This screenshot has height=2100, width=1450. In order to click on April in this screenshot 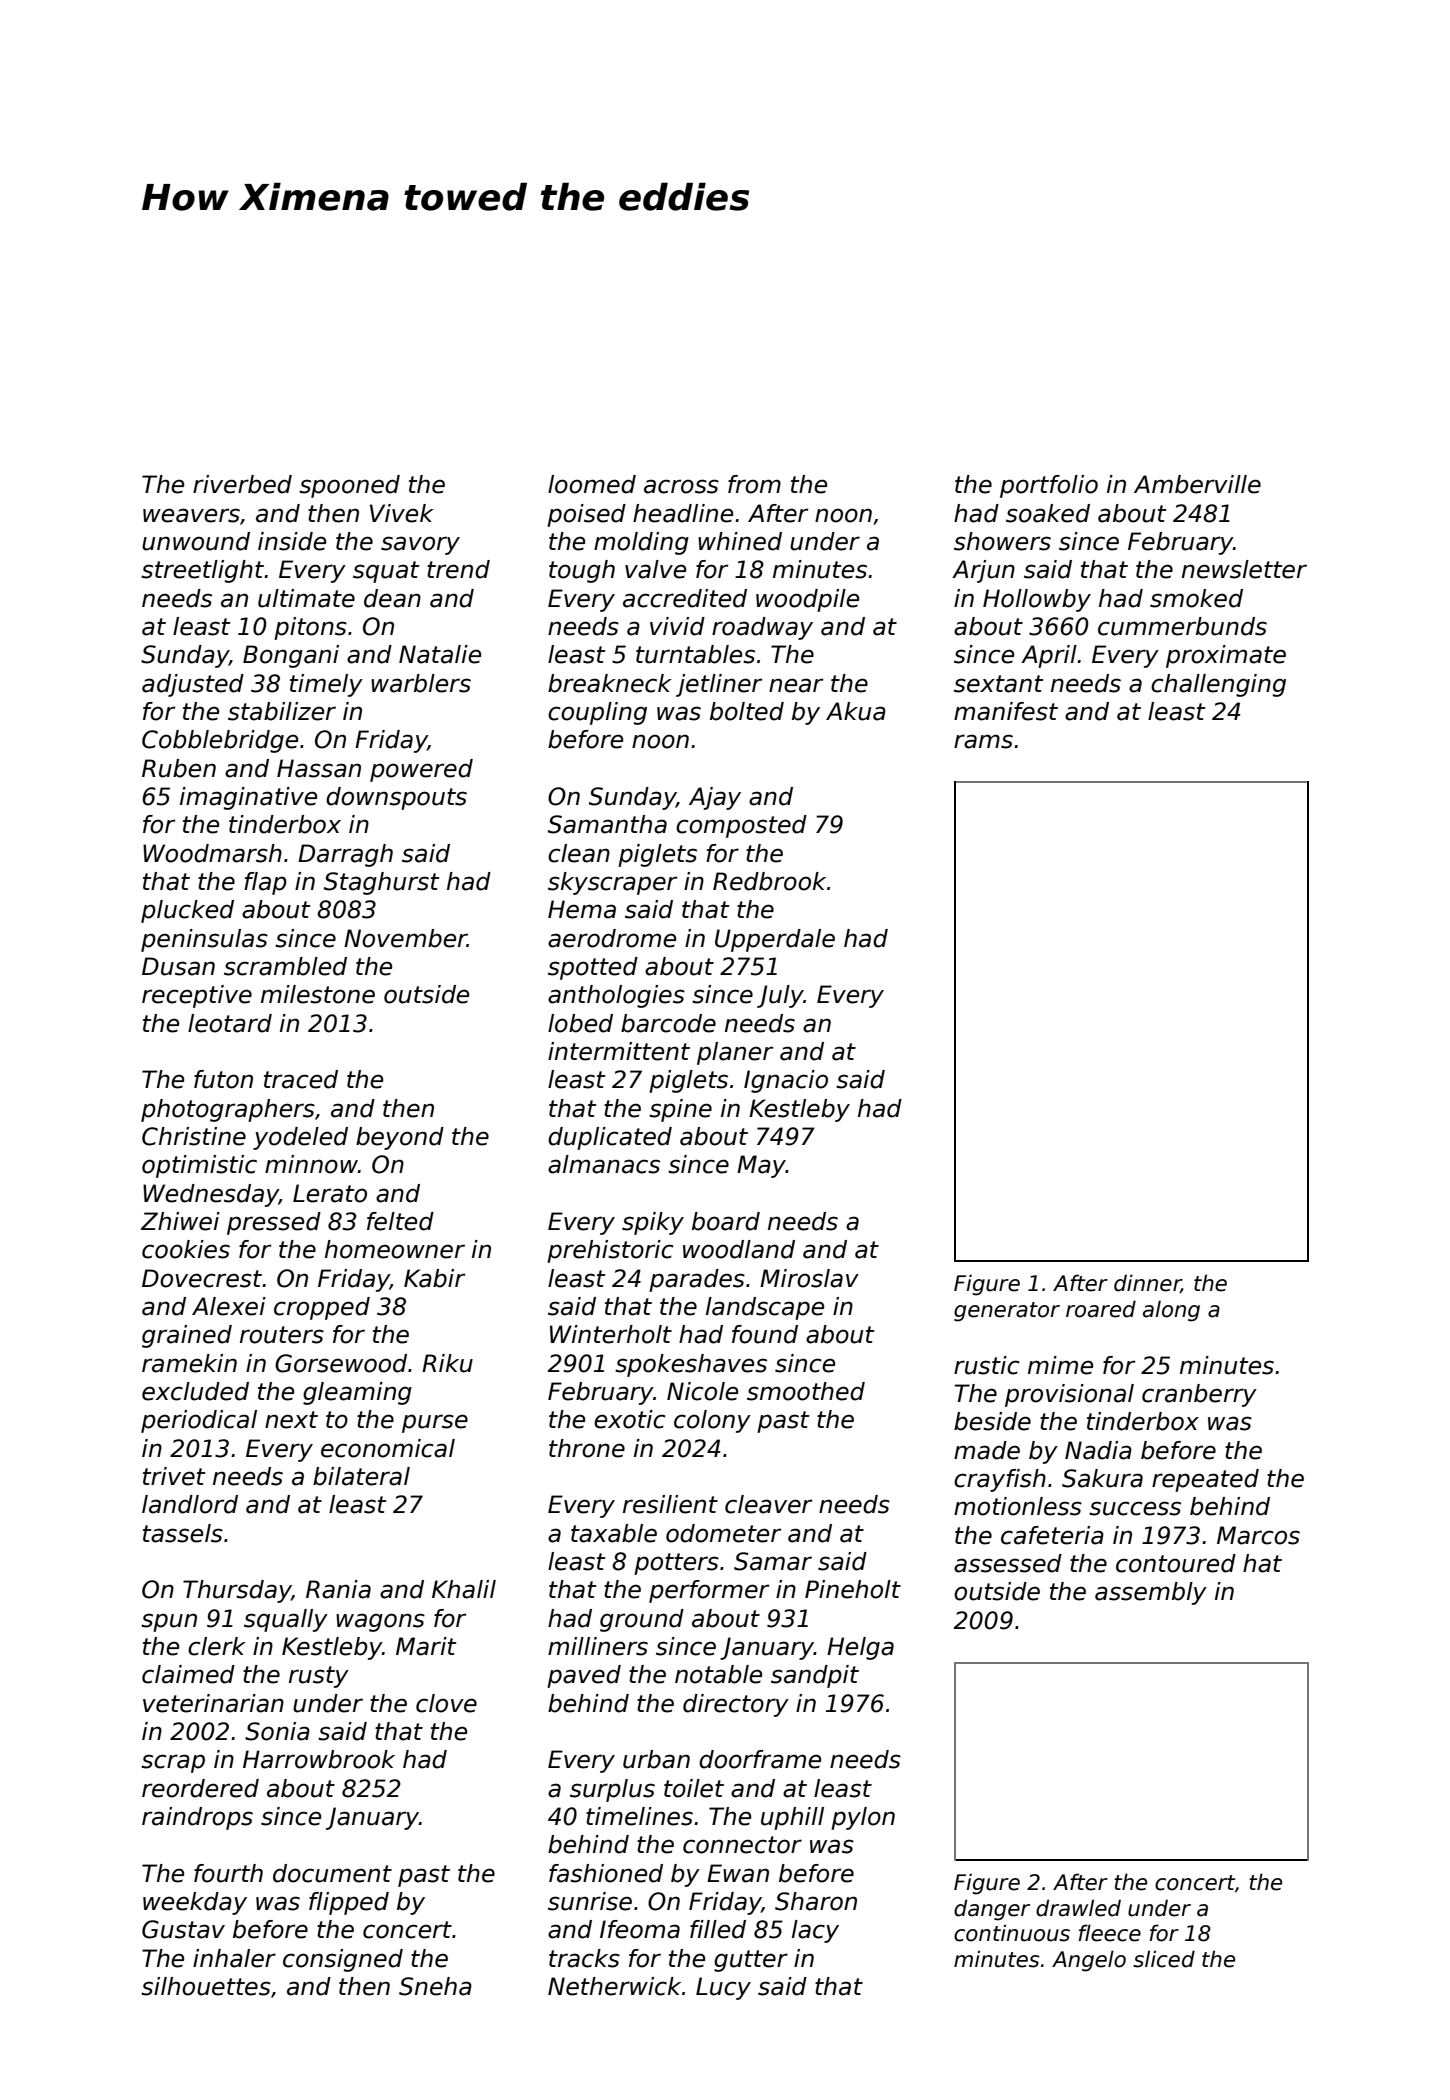, I will do `click(1049, 656)`.
